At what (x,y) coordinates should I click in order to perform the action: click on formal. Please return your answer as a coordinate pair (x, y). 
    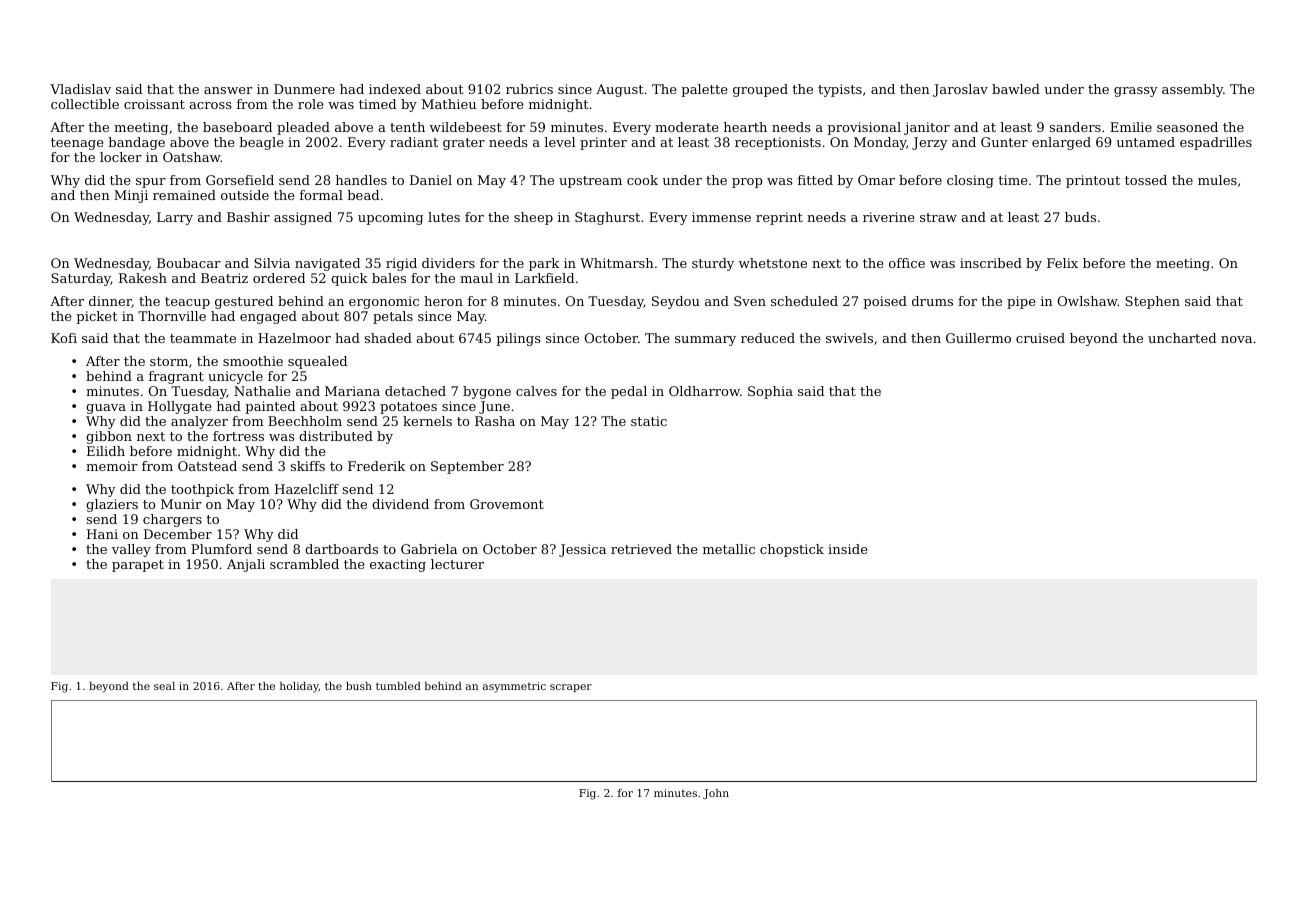
    Looking at the image, I should click on (321, 195).
